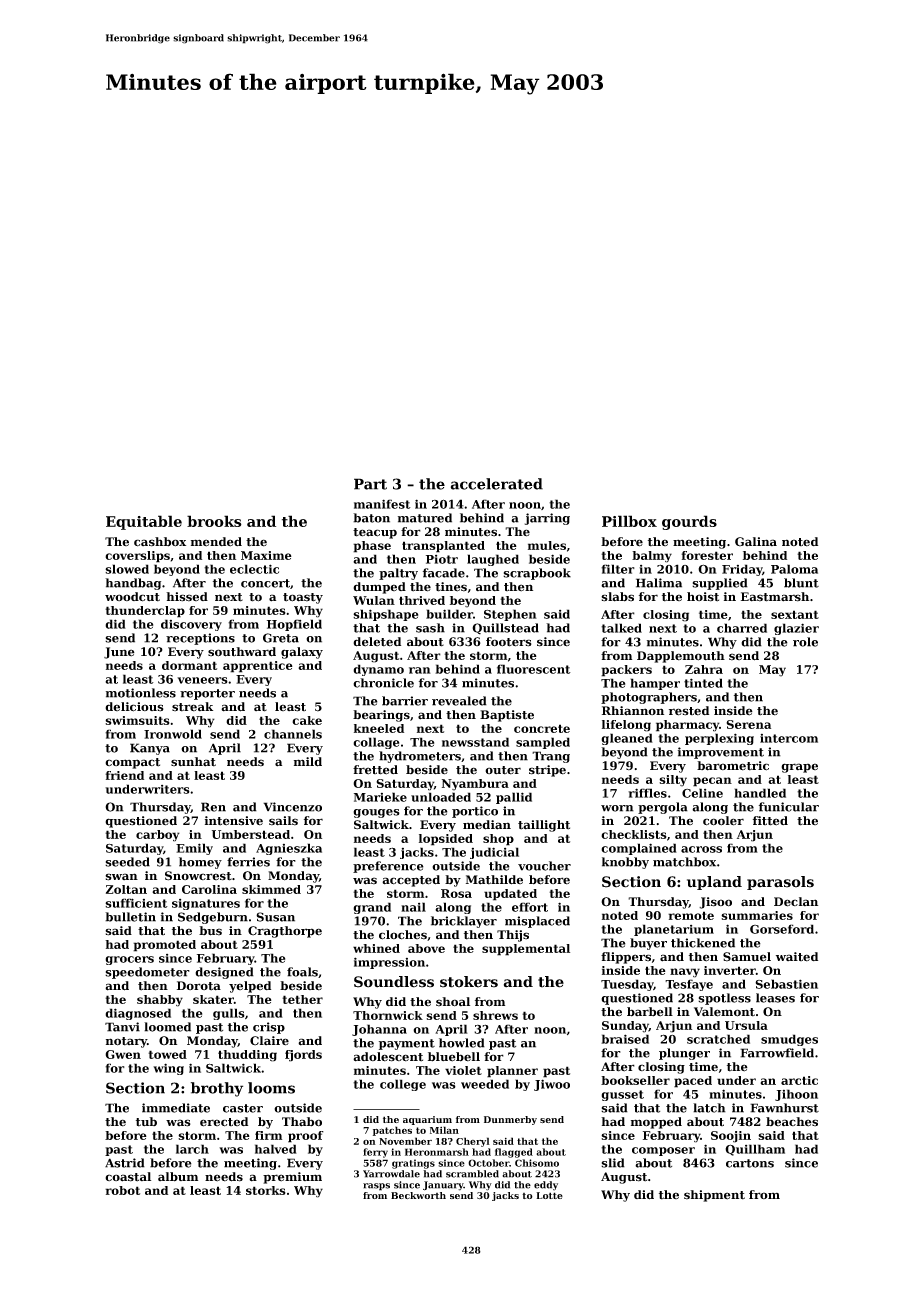  I want to click on bricklayer, so click(464, 922).
